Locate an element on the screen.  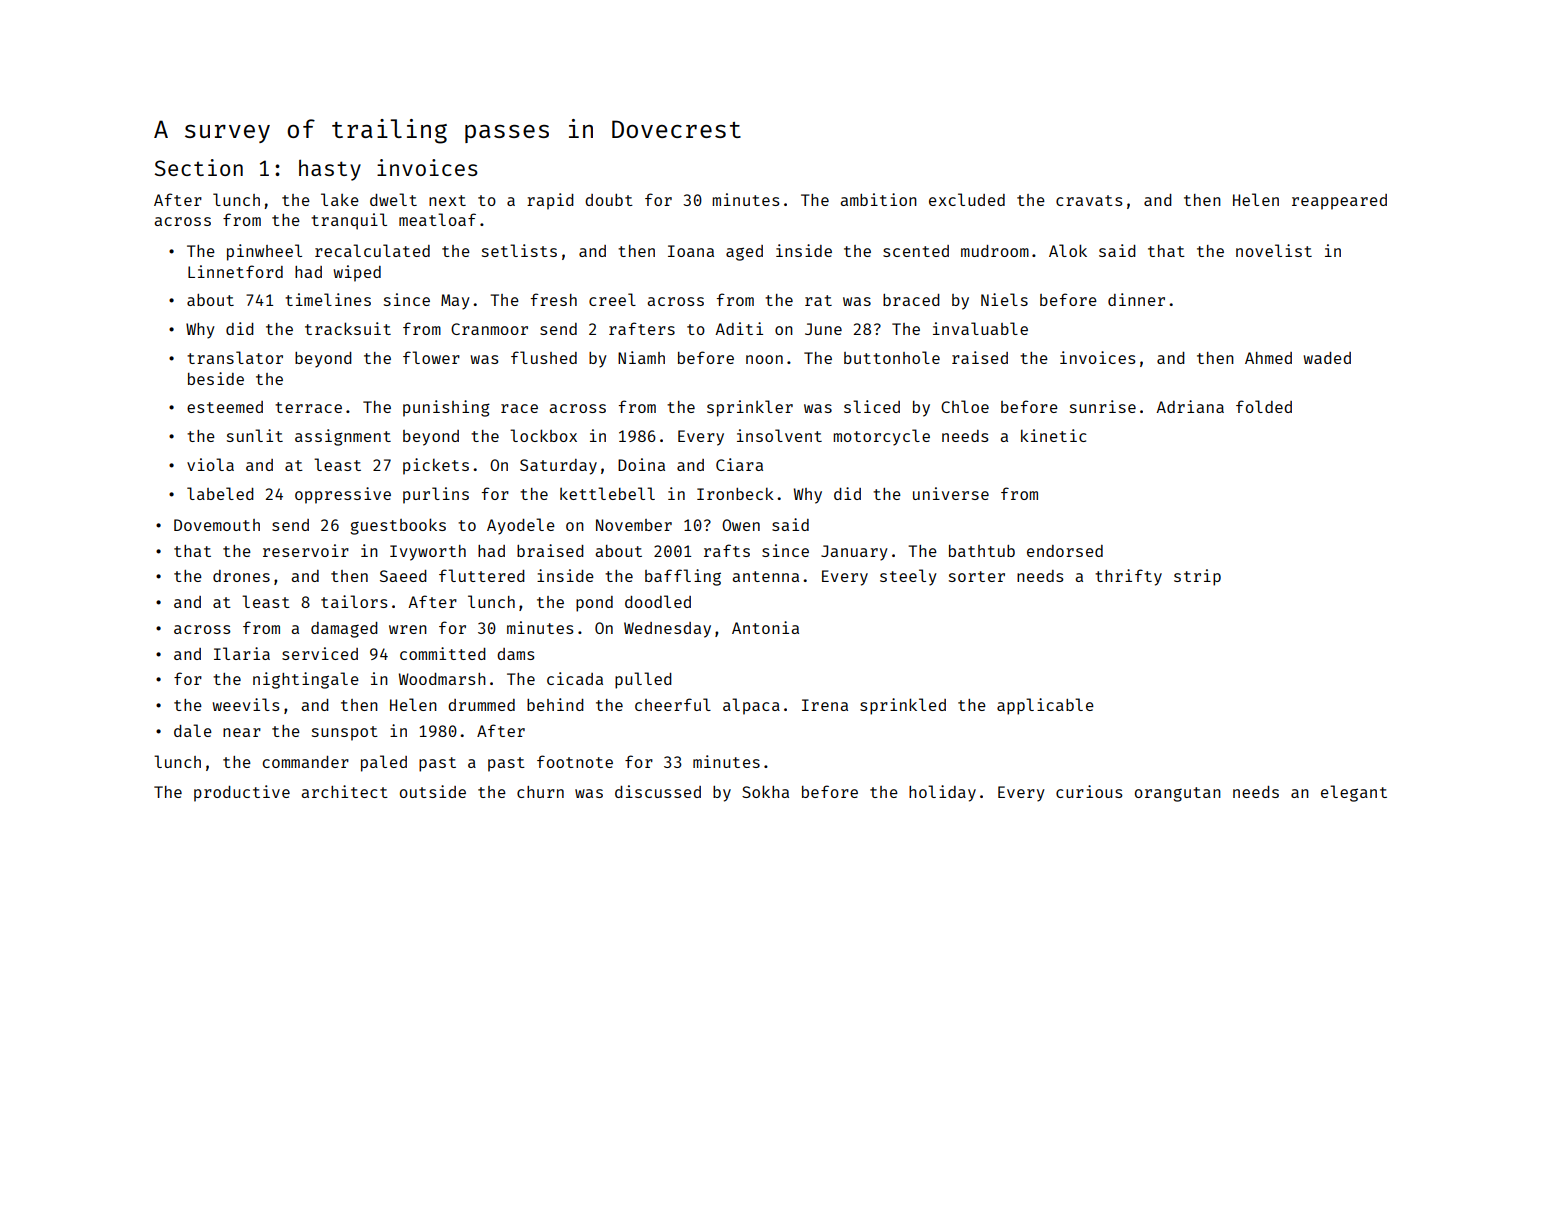
pickets is located at coordinates (436, 466).
